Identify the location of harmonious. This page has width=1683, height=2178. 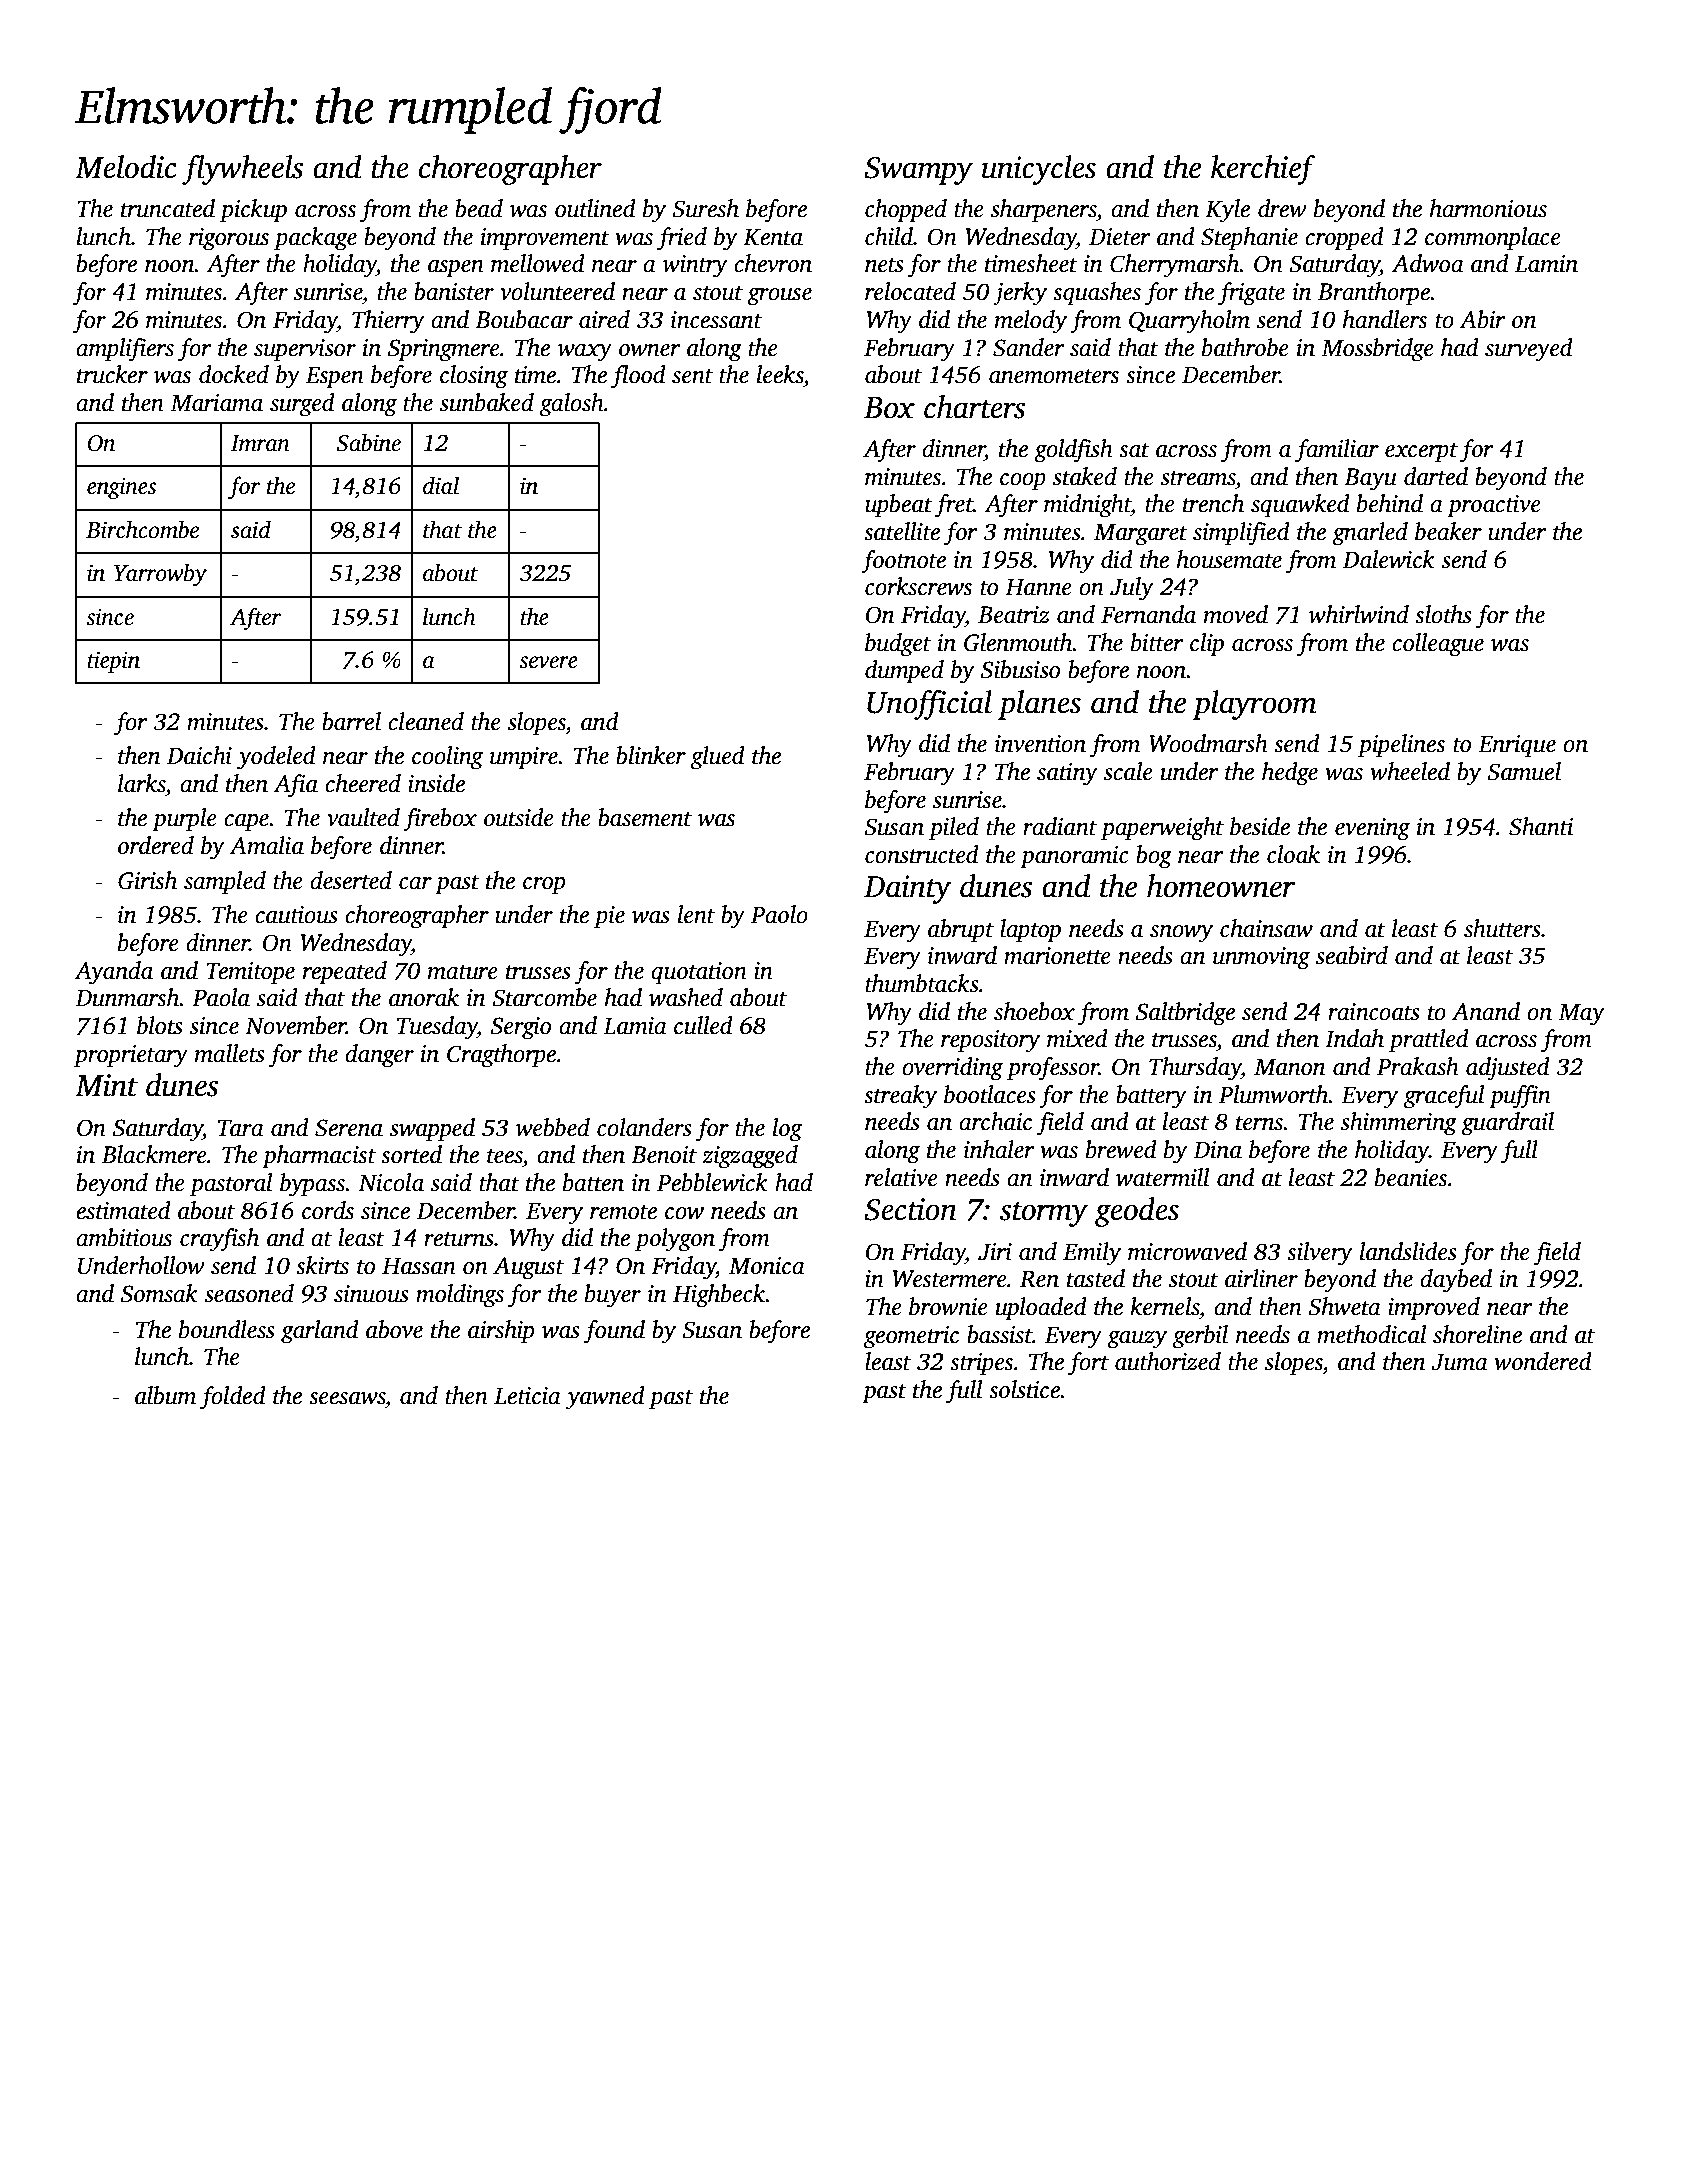
(1488, 208).
